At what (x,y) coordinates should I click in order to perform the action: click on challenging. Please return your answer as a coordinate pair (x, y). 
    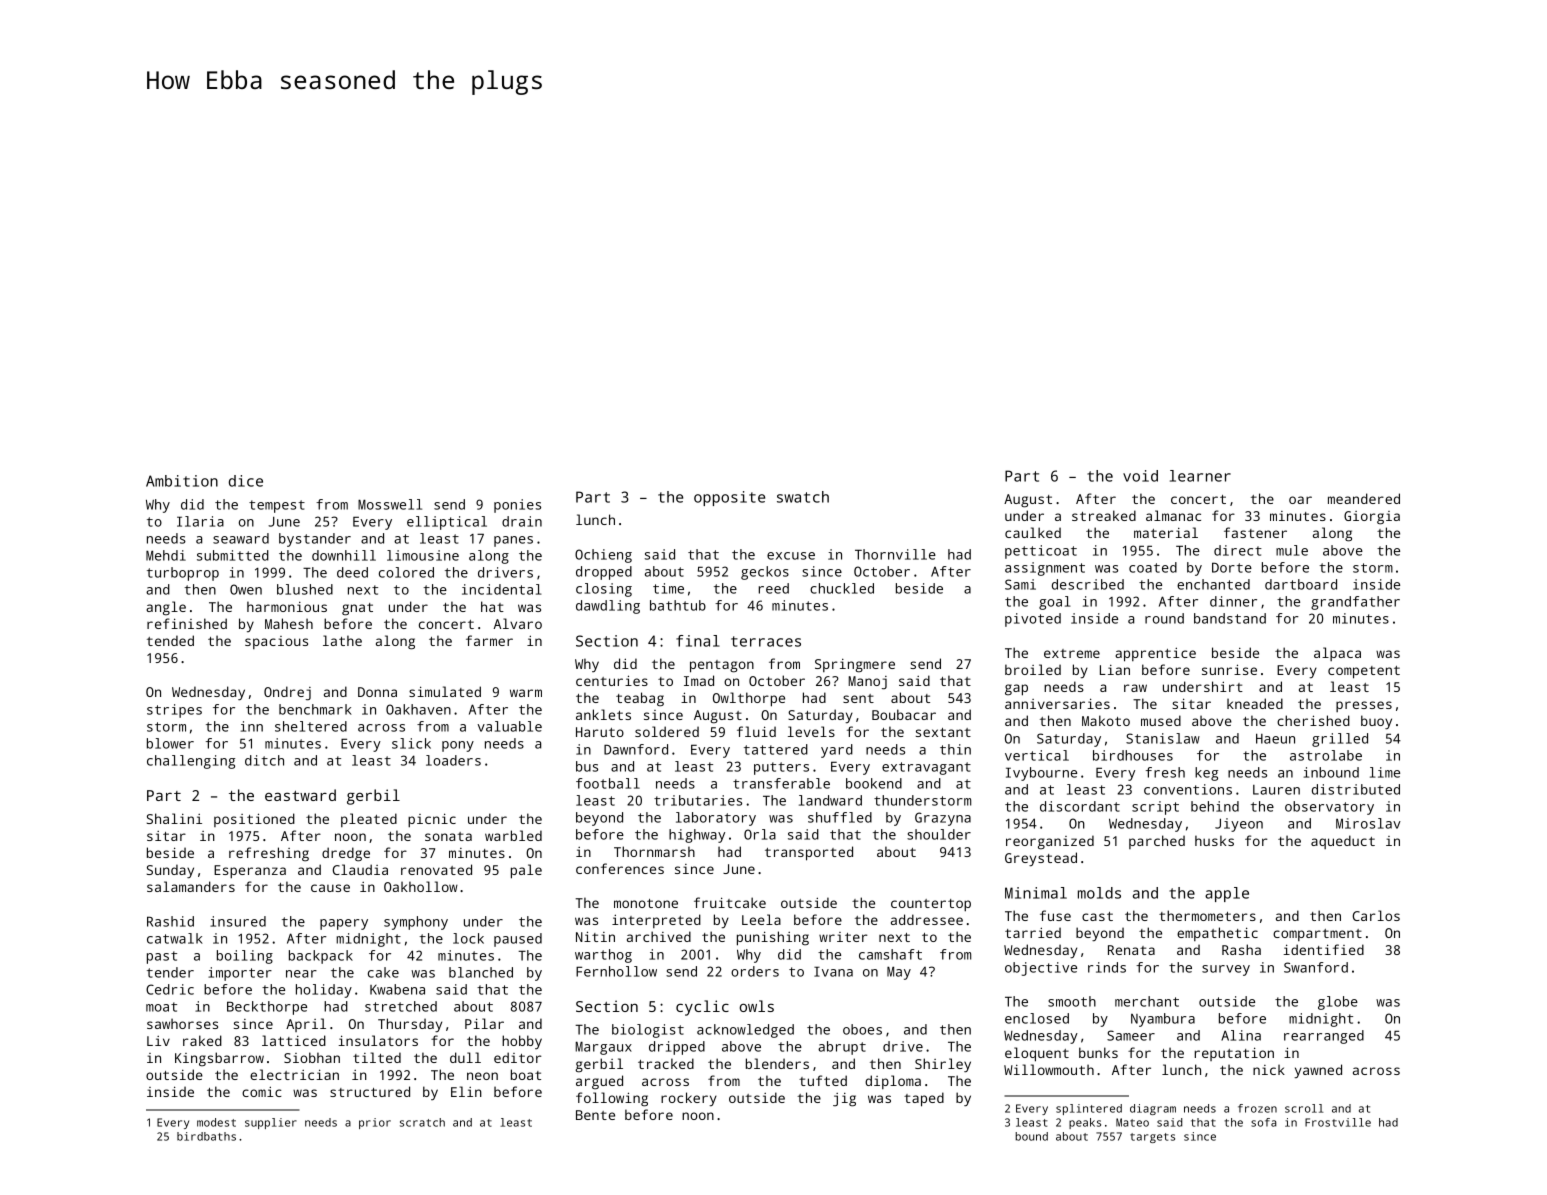
    Looking at the image, I should click on (191, 762).
